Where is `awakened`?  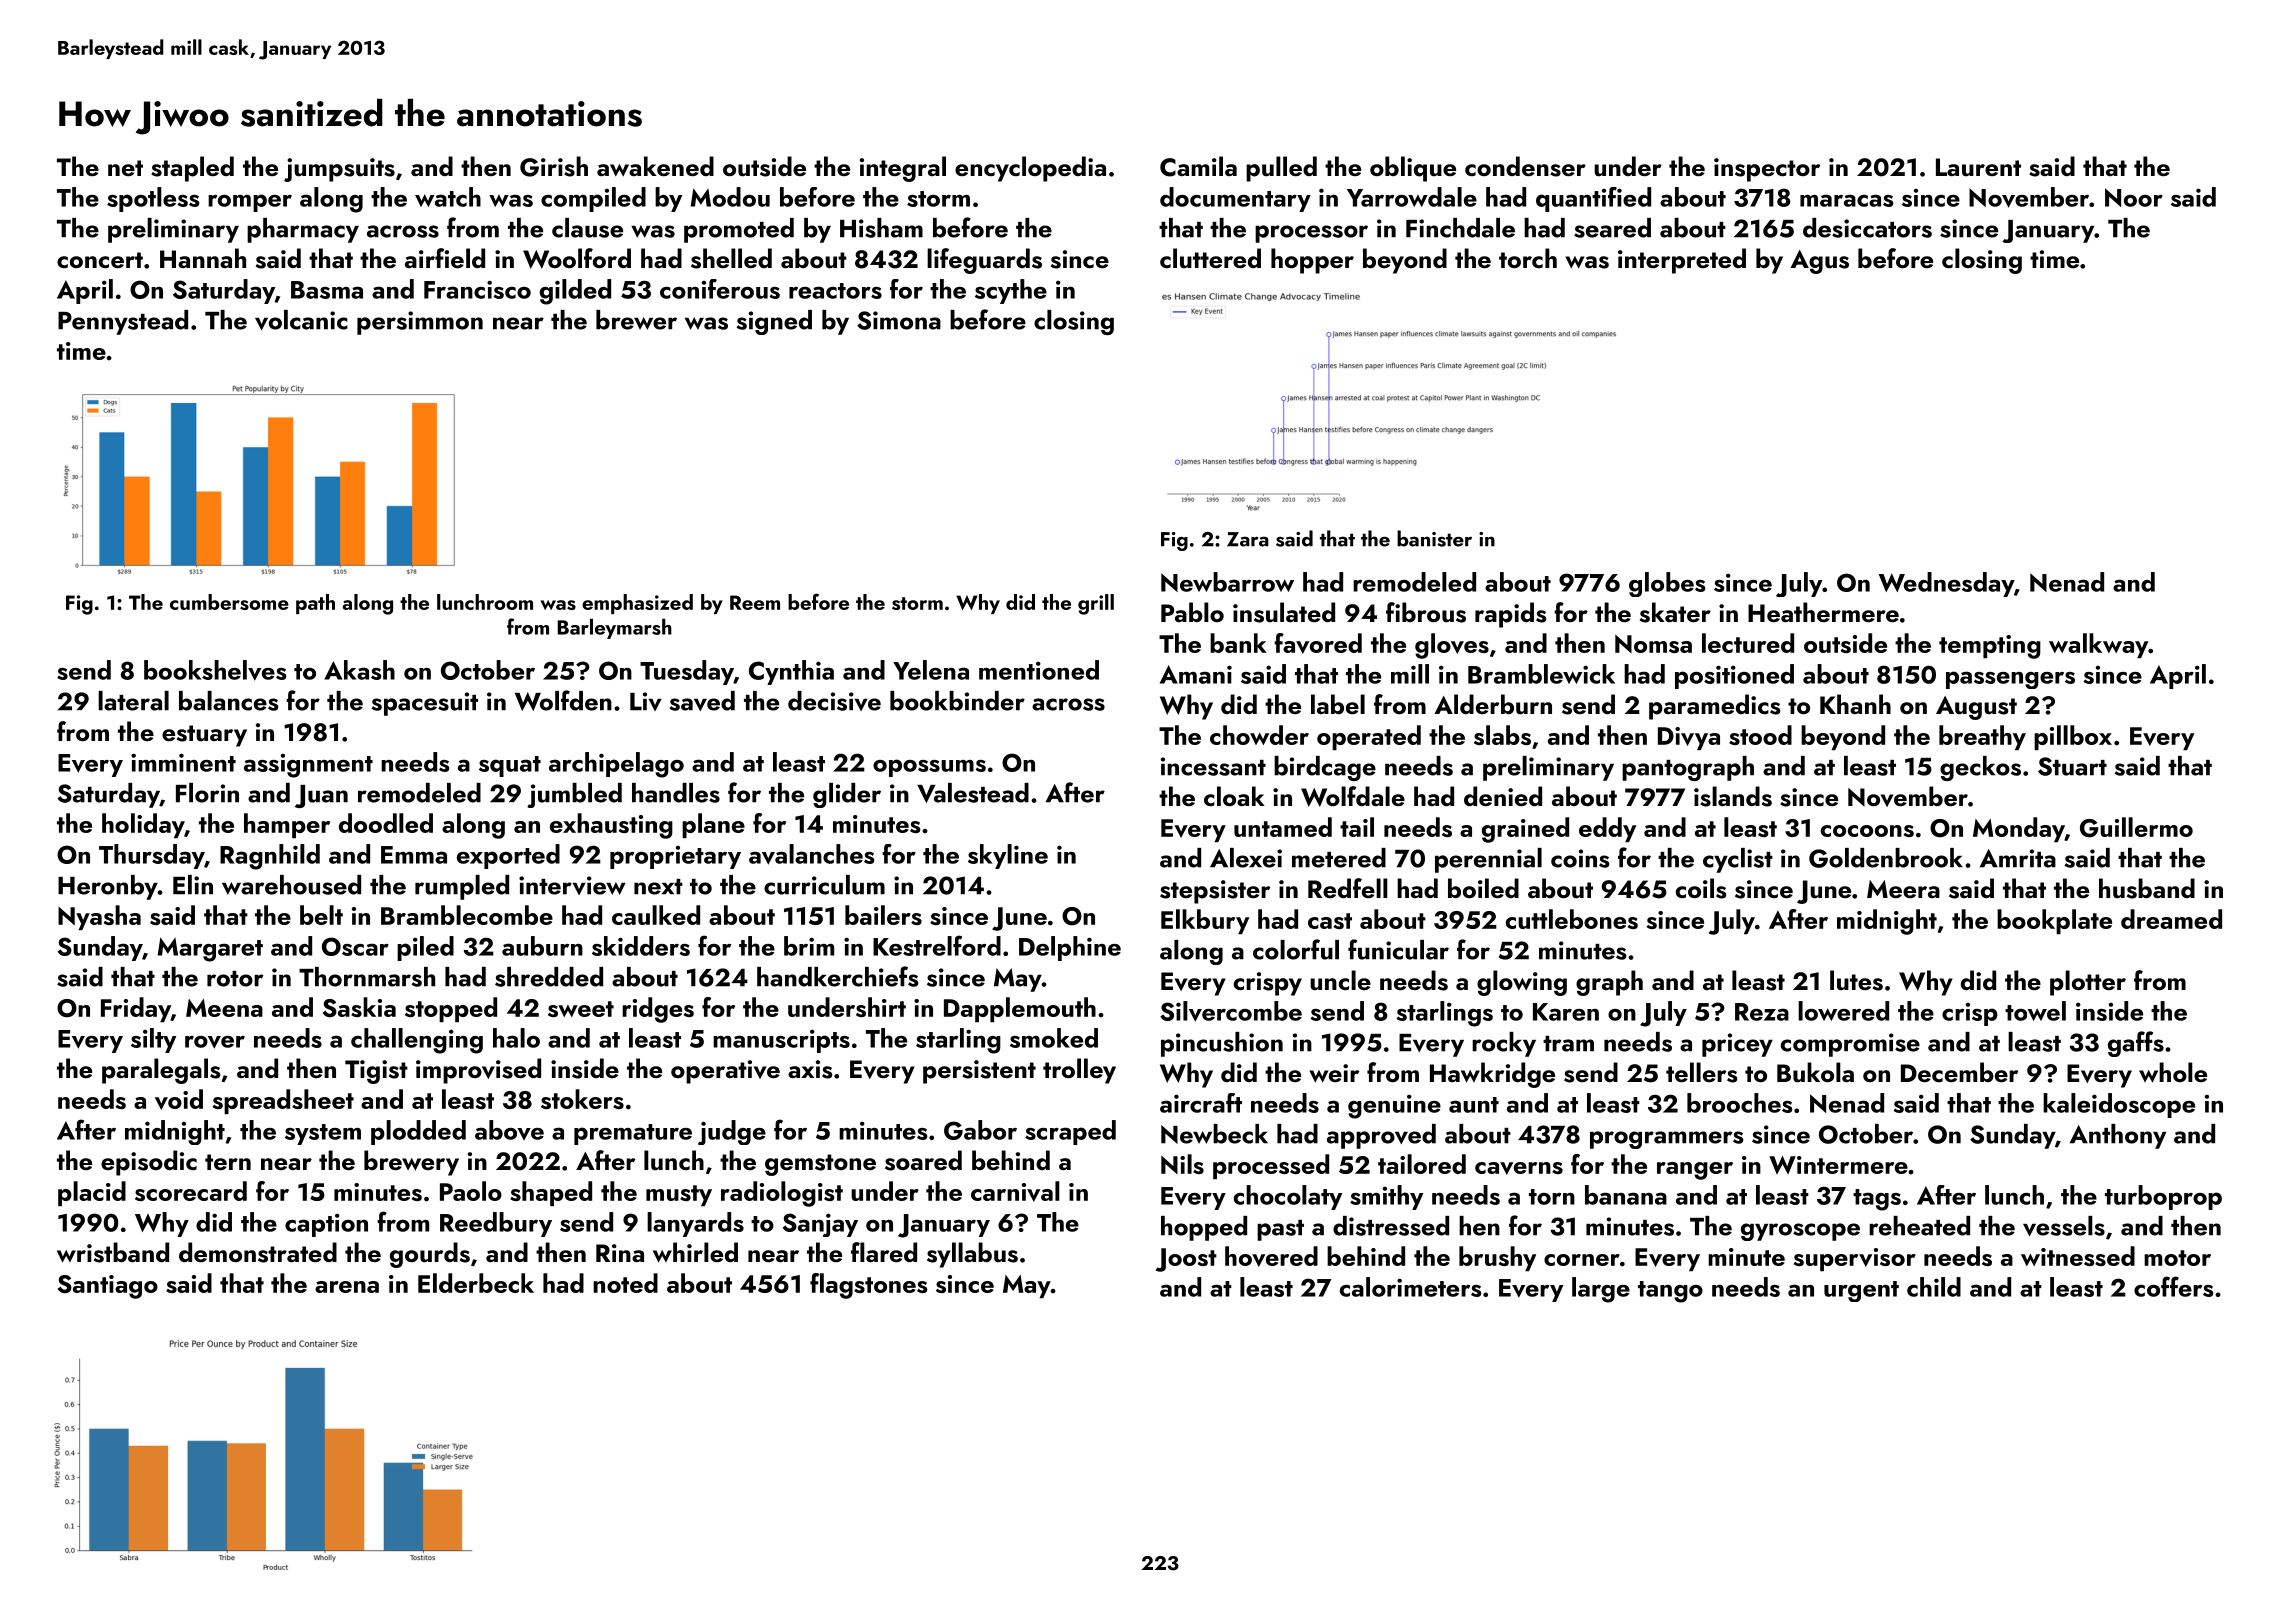
awakened is located at coordinates (655, 166).
